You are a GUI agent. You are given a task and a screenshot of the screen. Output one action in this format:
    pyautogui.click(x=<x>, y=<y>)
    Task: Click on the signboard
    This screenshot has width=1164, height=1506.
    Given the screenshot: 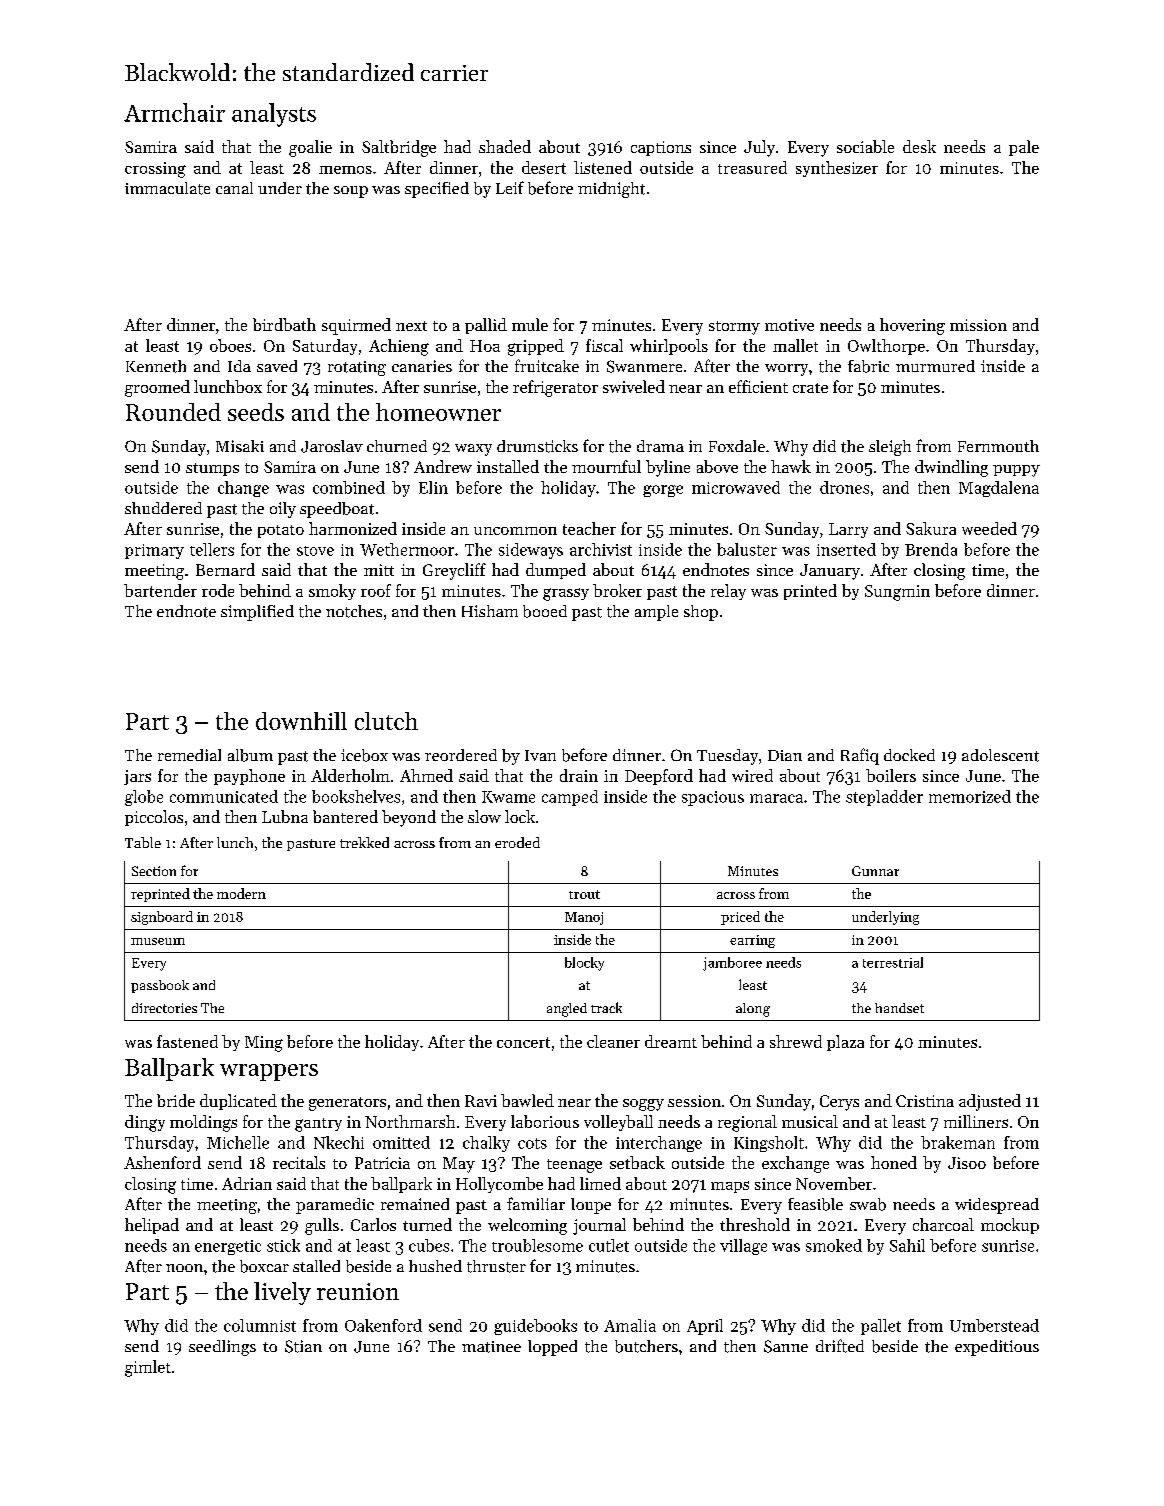 What is the action you would take?
    pyautogui.click(x=162, y=918)
